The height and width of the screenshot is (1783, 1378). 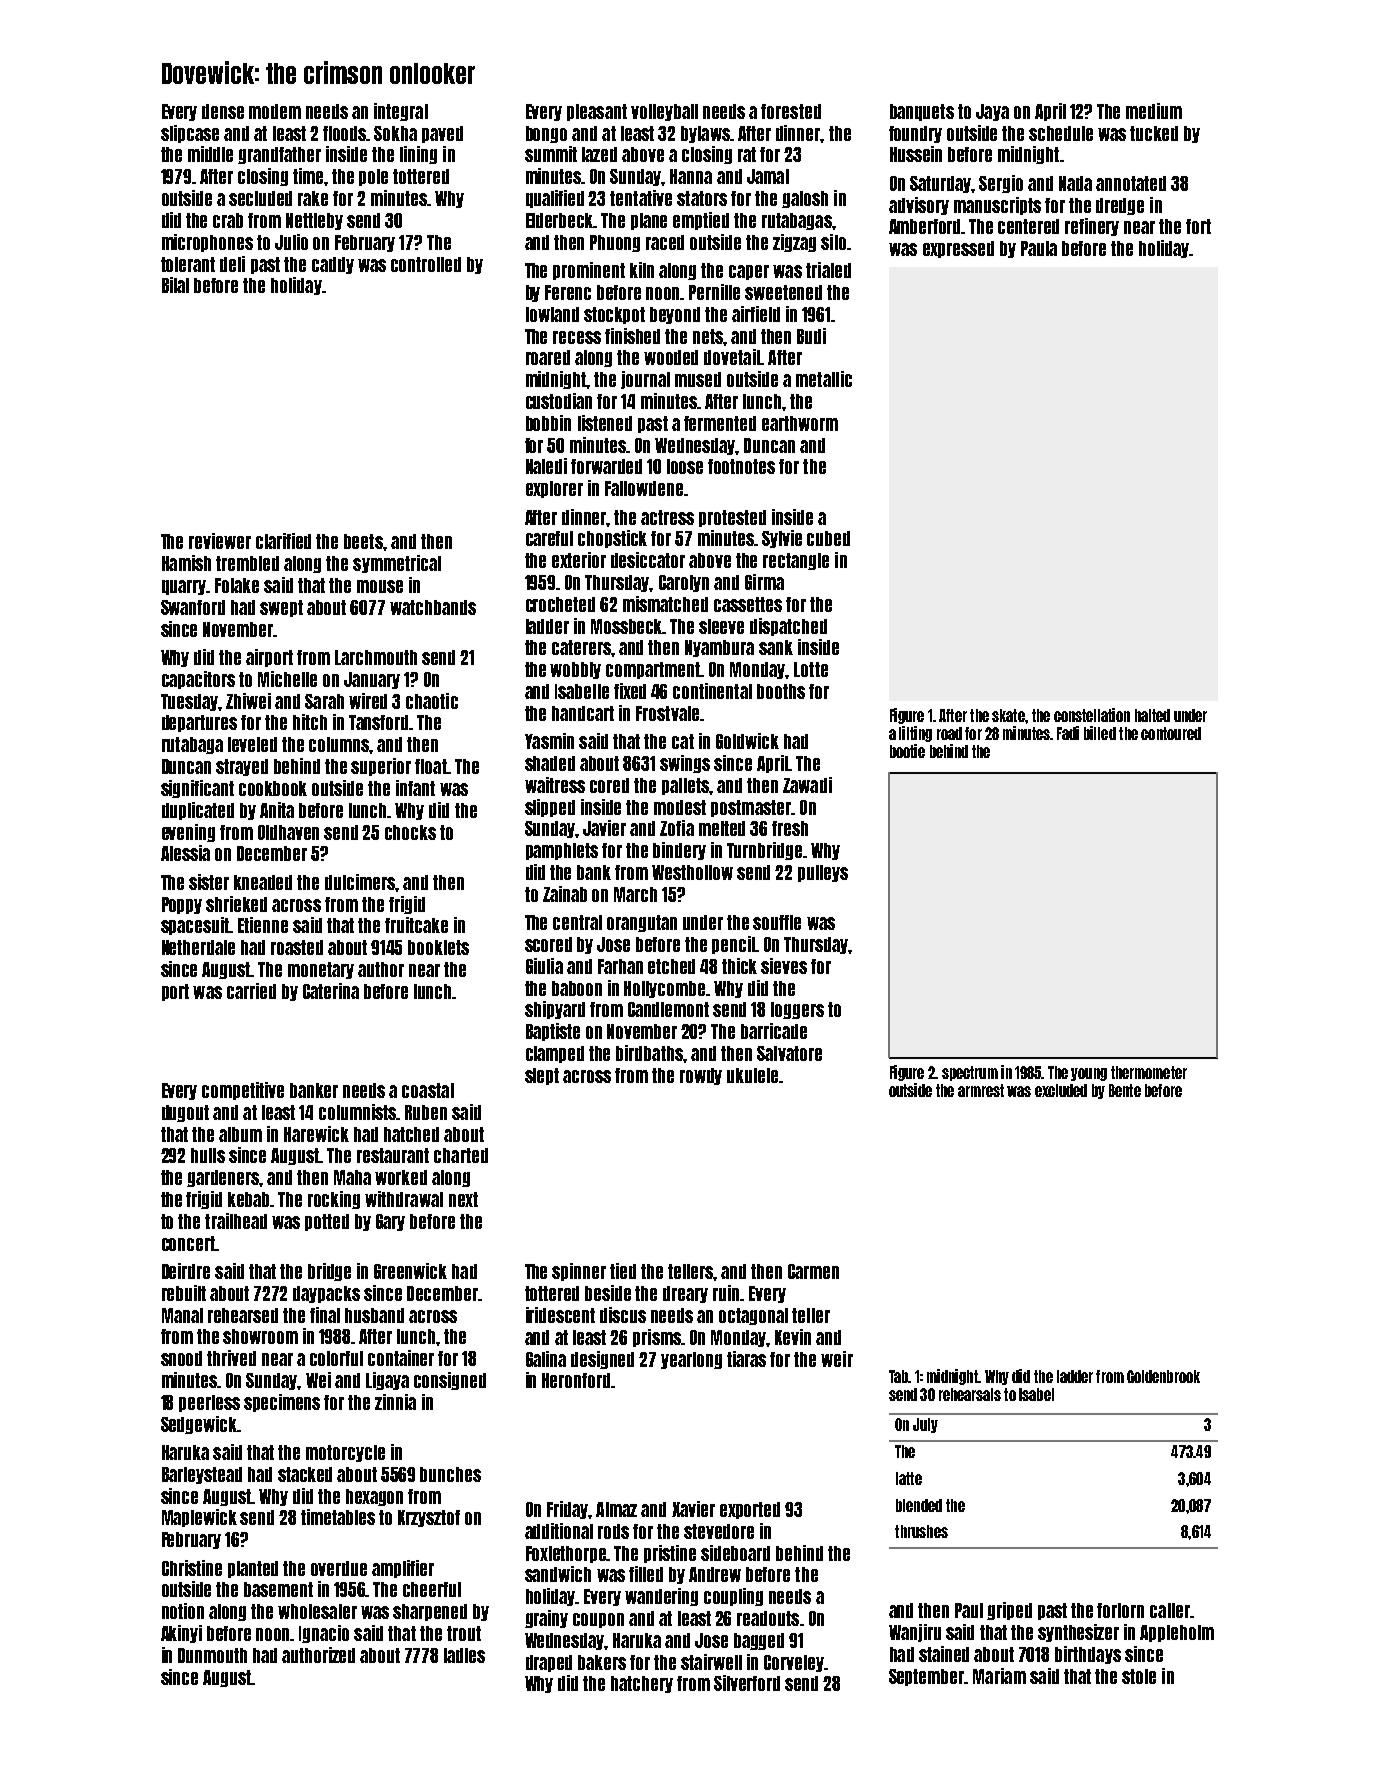 What do you see at coordinates (198, 680) in the screenshot?
I see `capacitors` at bounding box center [198, 680].
